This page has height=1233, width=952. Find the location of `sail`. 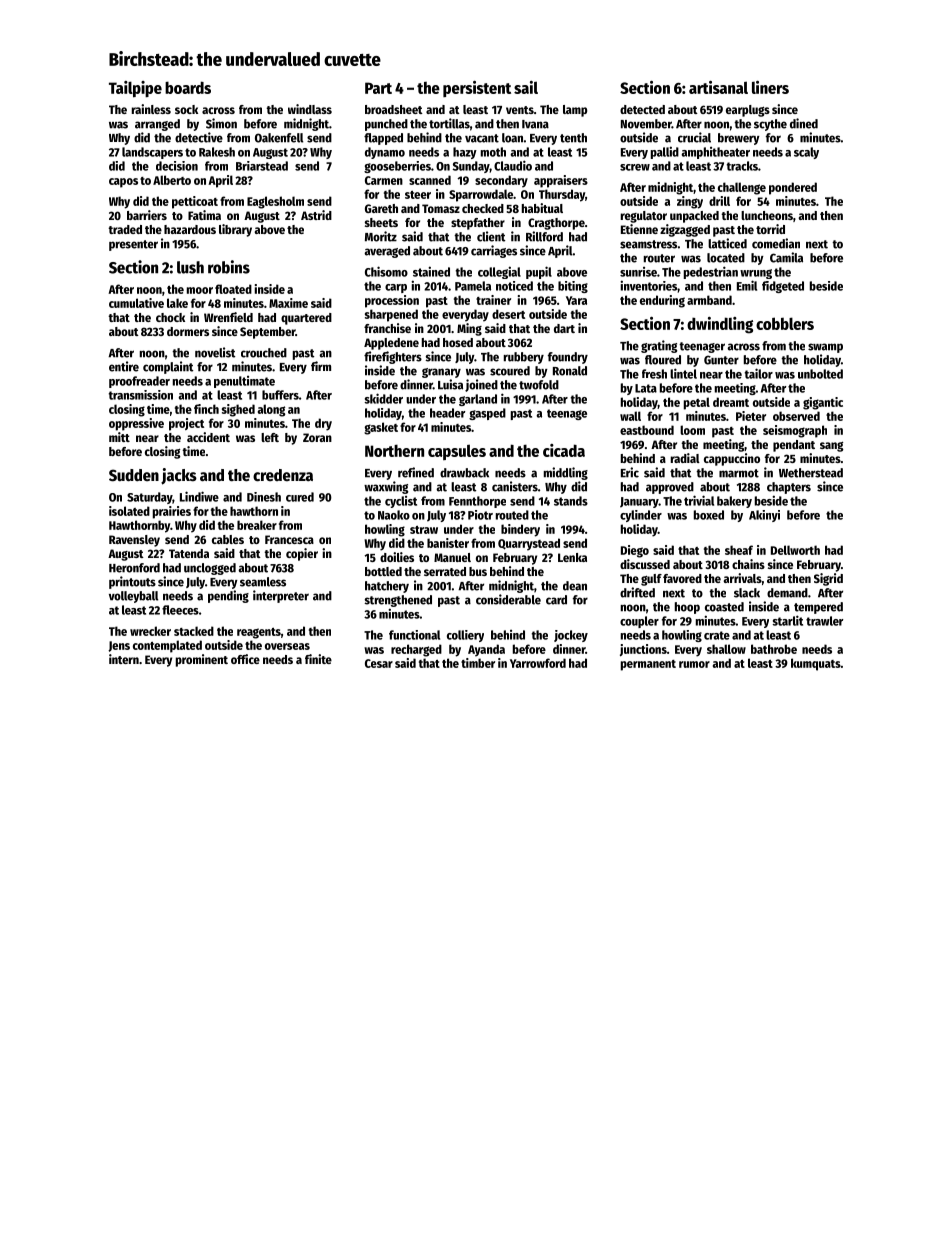

sail is located at coordinates (526, 87).
